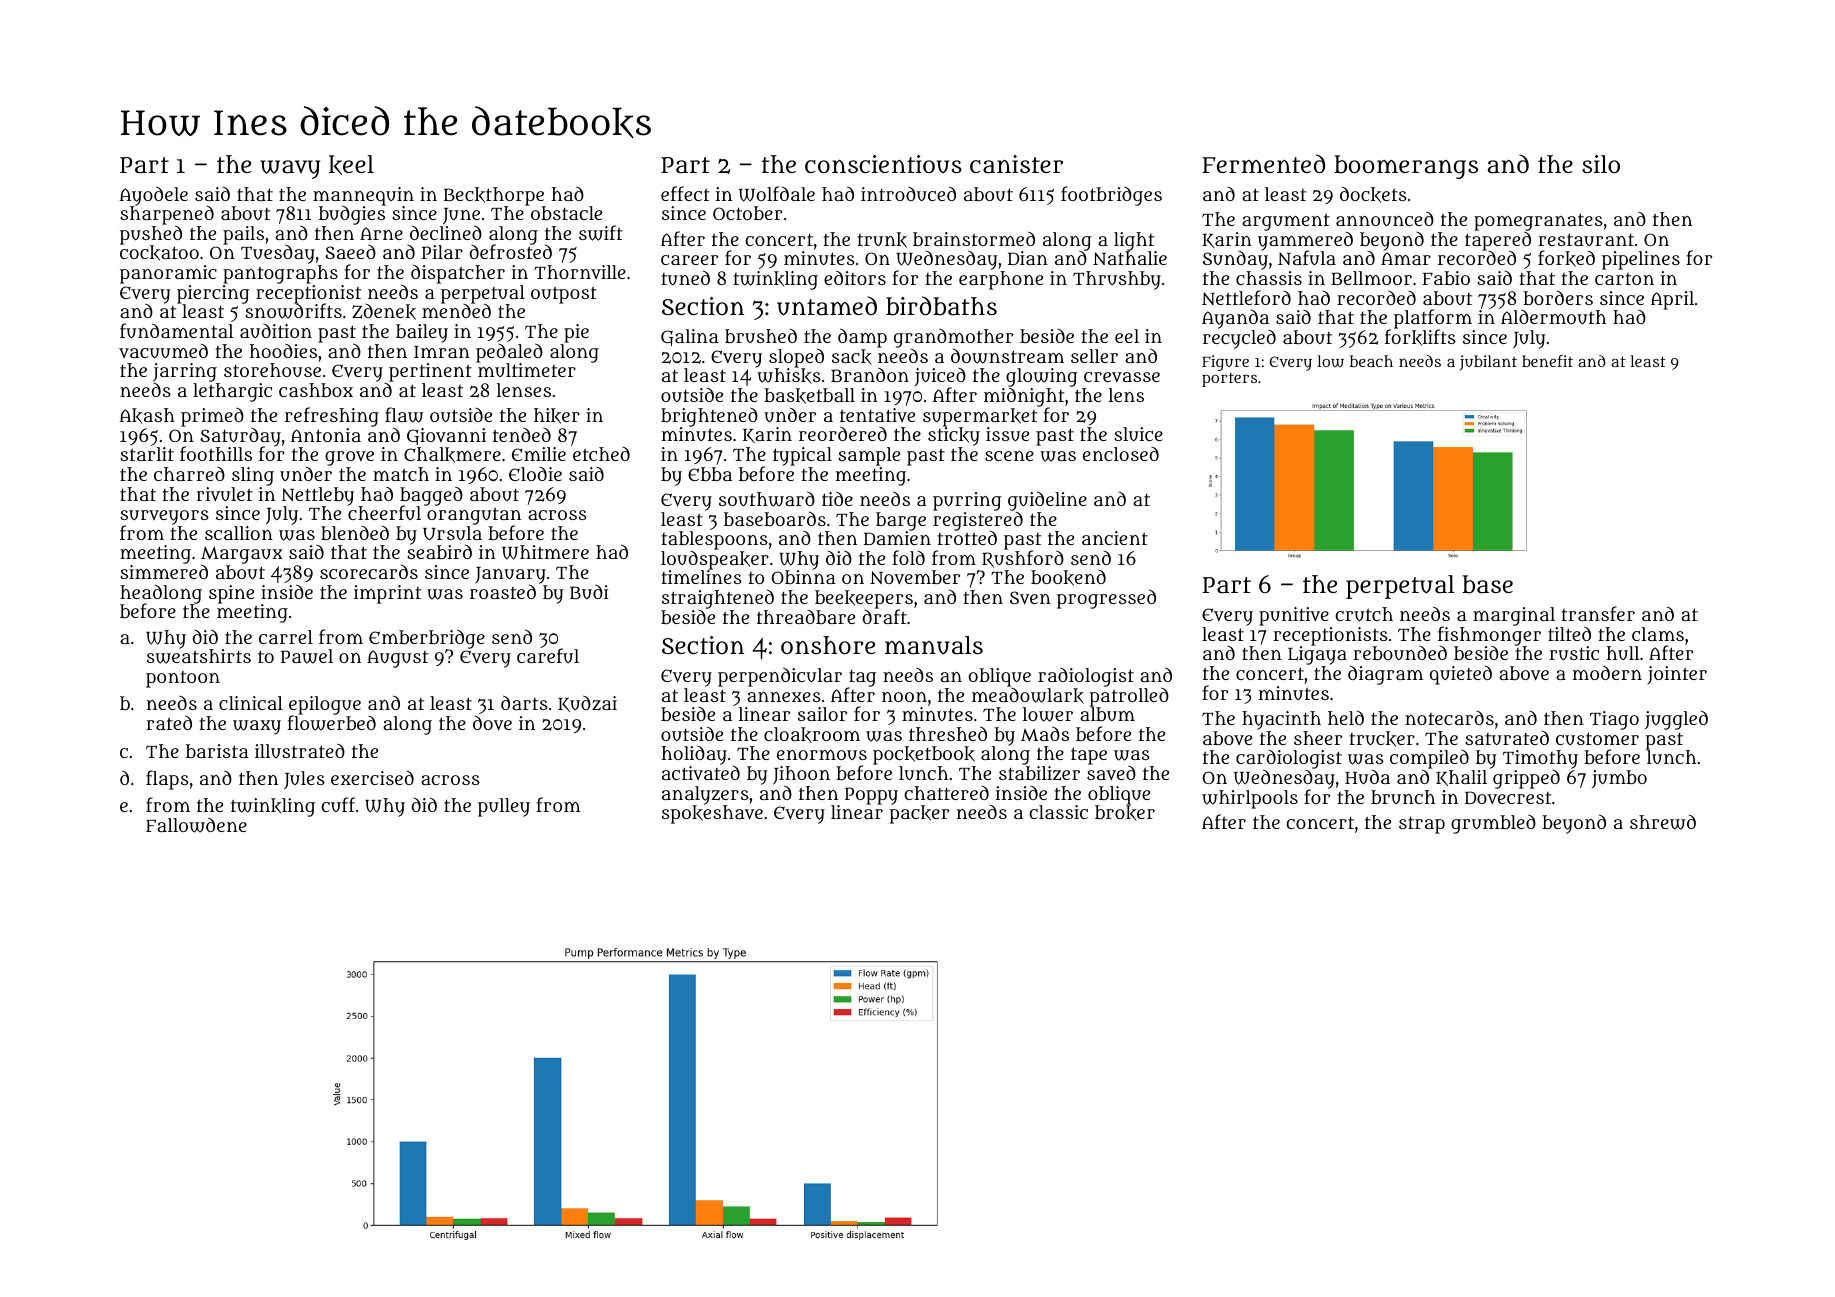  Describe the element at coordinates (316, 390) in the document. I see `cashbox` at that location.
